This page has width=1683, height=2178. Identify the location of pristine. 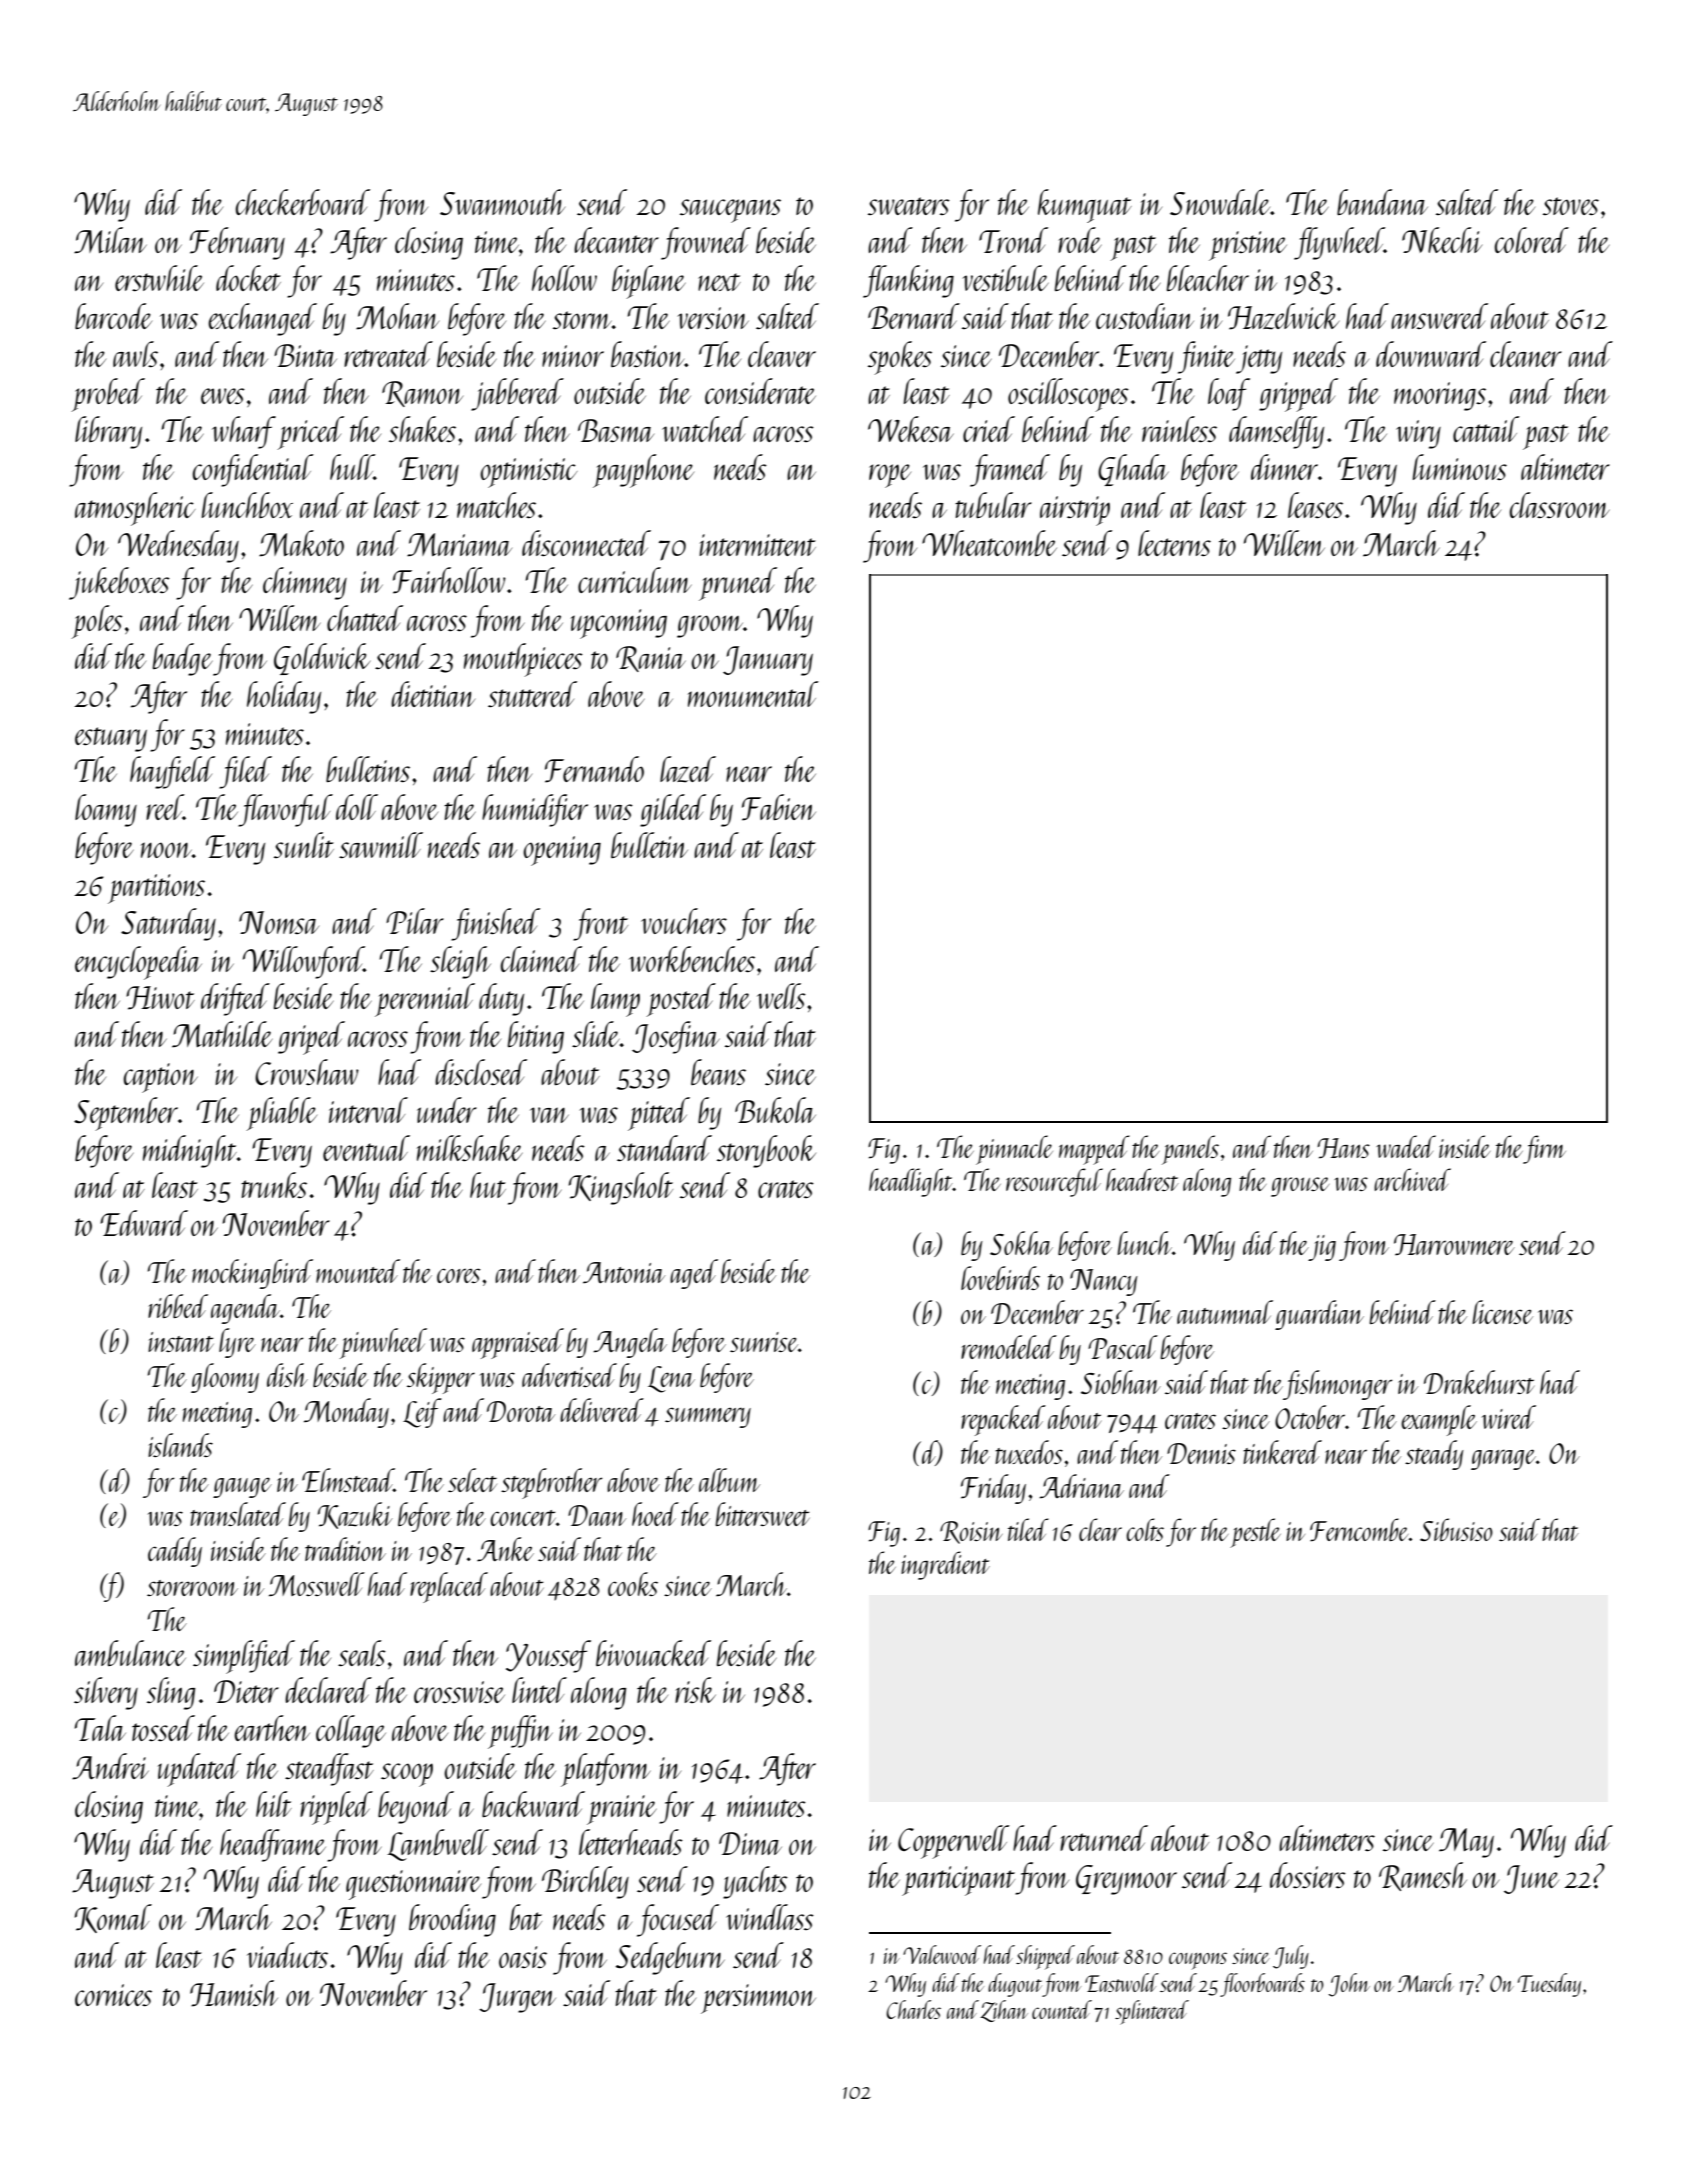
(1248, 246).
